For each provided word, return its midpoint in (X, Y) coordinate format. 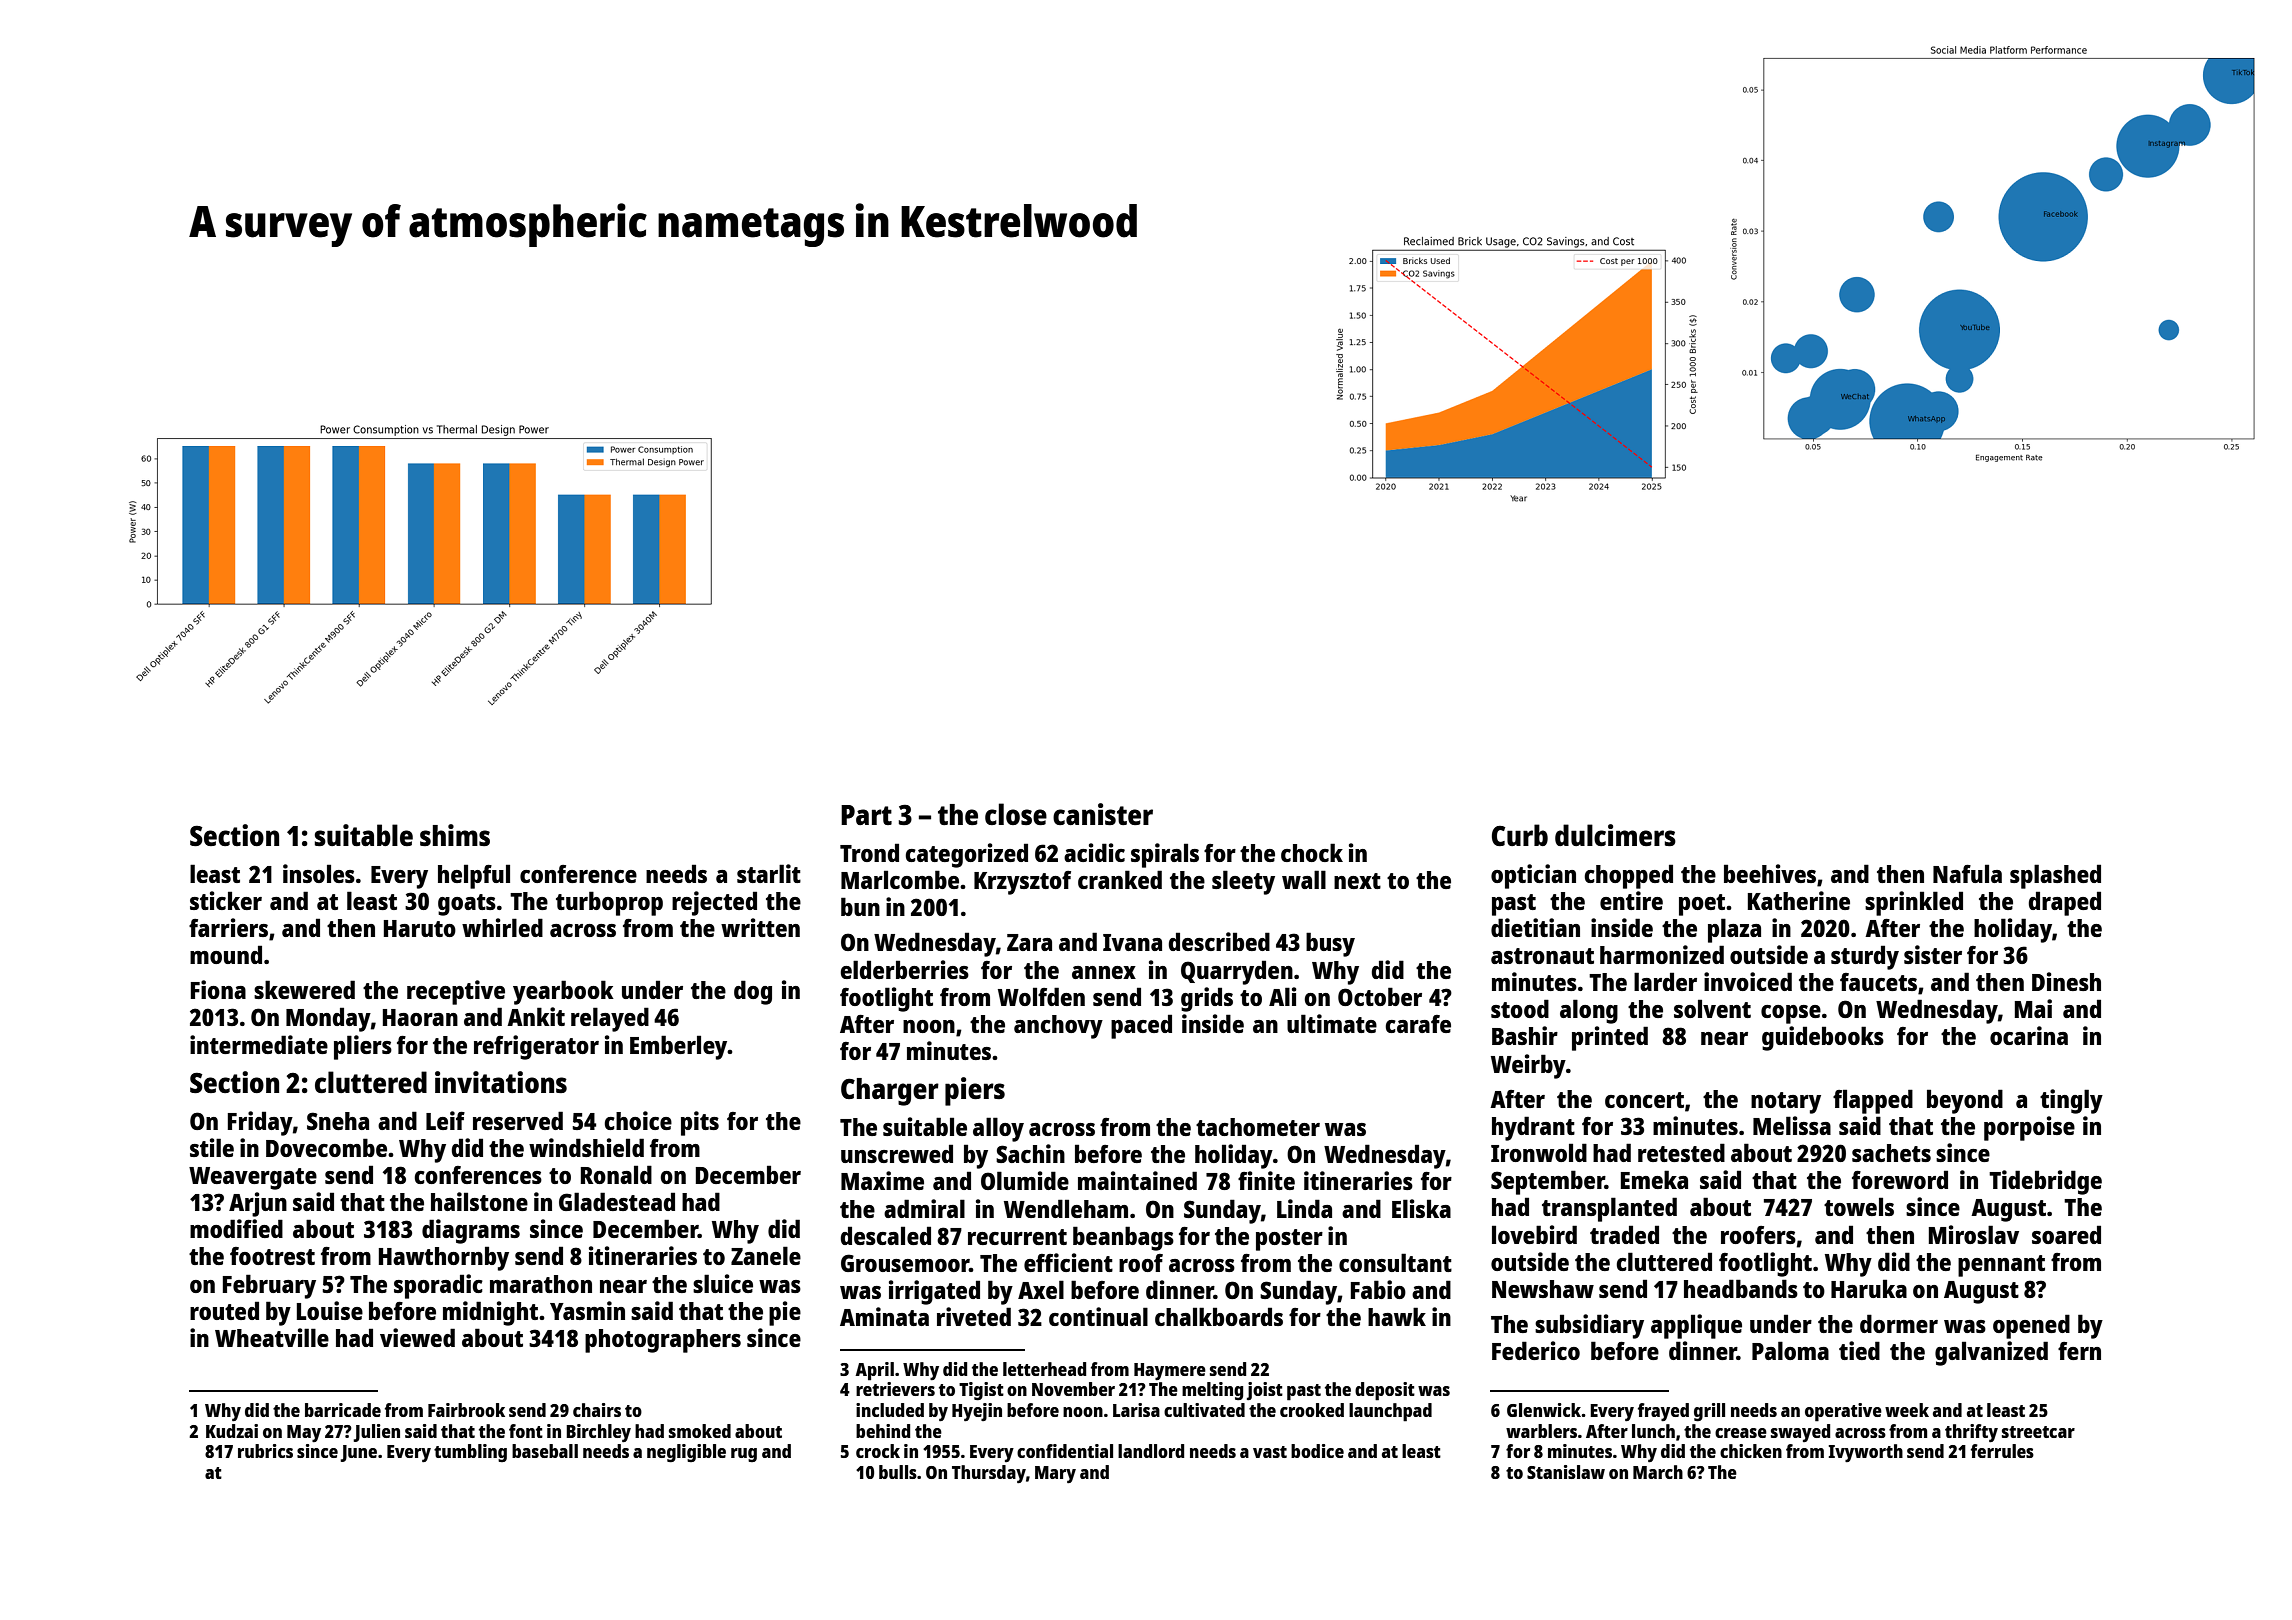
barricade (343, 1410)
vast (1270, 1452)
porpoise (2029, 1128)
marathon (541, 1284)
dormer (1899, 1323)
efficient (1068, 1262)
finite (1266, 1180)
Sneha (338, 1121)
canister (1103, 814)
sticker (226, 900)
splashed (2055, 876)
